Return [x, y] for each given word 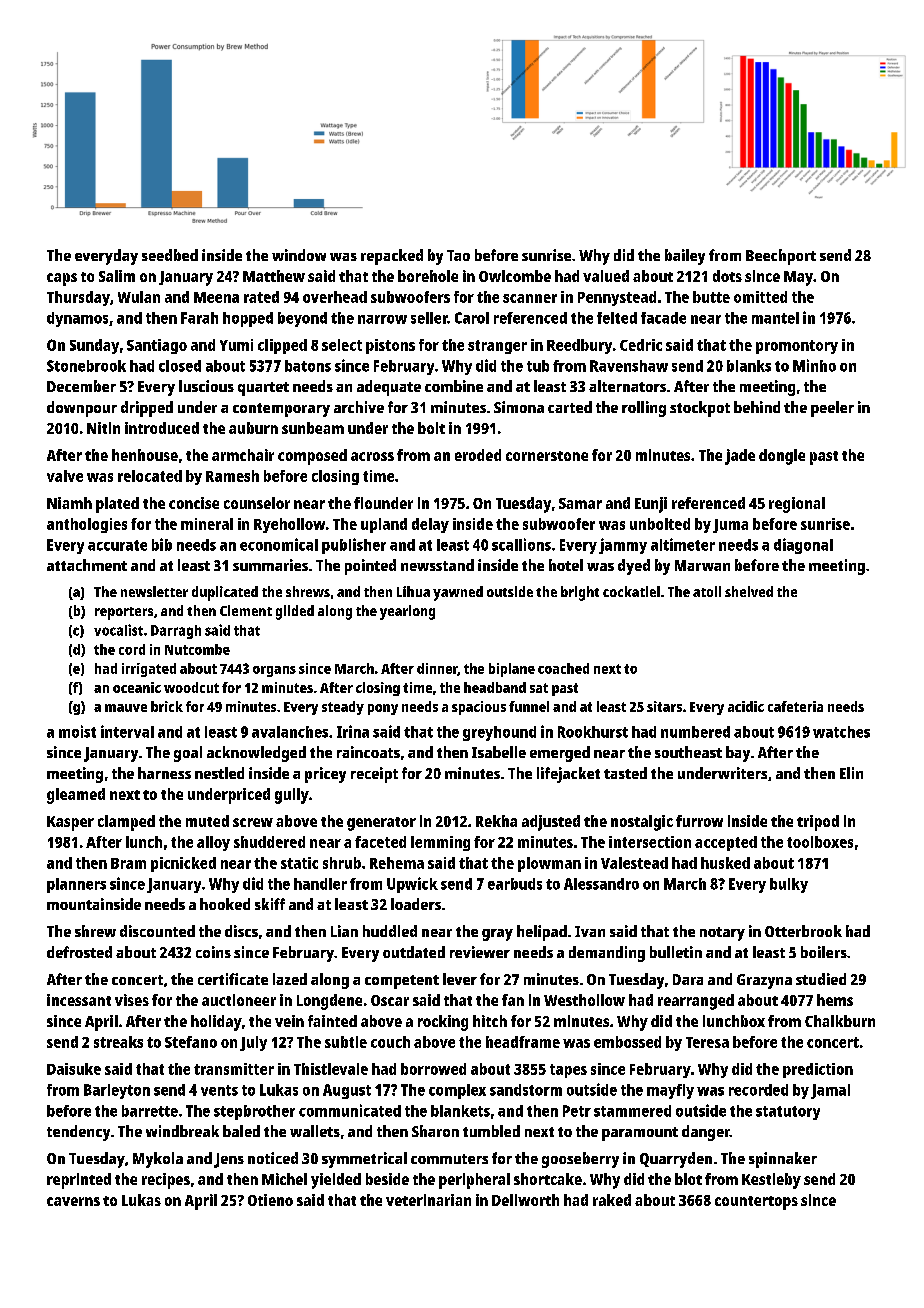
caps [62, 279]
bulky [789, 885]
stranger [497, 347]
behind [757, 407]
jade [740, 457]
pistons [390, 346]
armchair [243, 455]
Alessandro [601, 884]
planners [76, 885]
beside [387, 1179]
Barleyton [117, 1091]
